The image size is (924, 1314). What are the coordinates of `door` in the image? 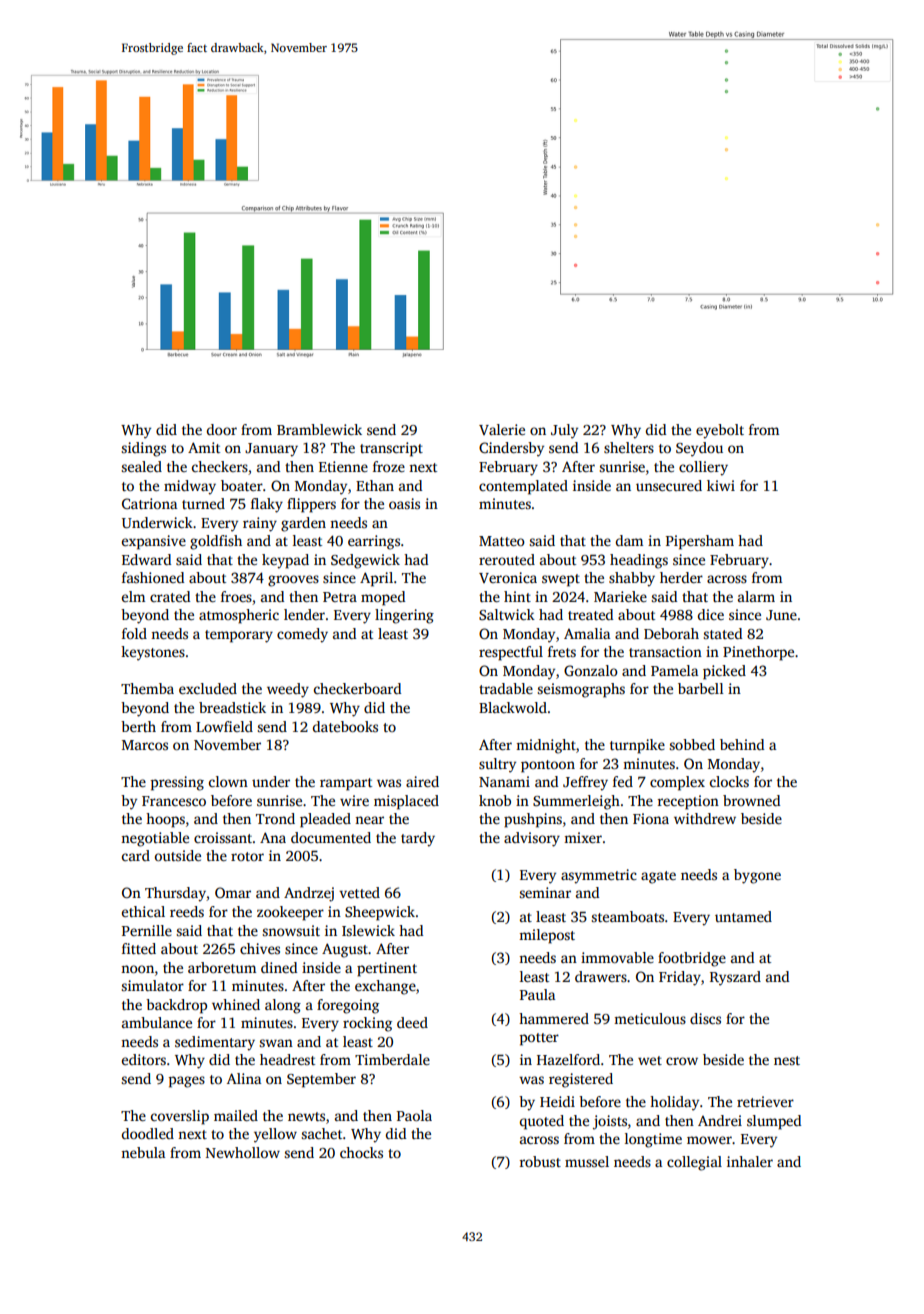 It's located at (222, 429).
